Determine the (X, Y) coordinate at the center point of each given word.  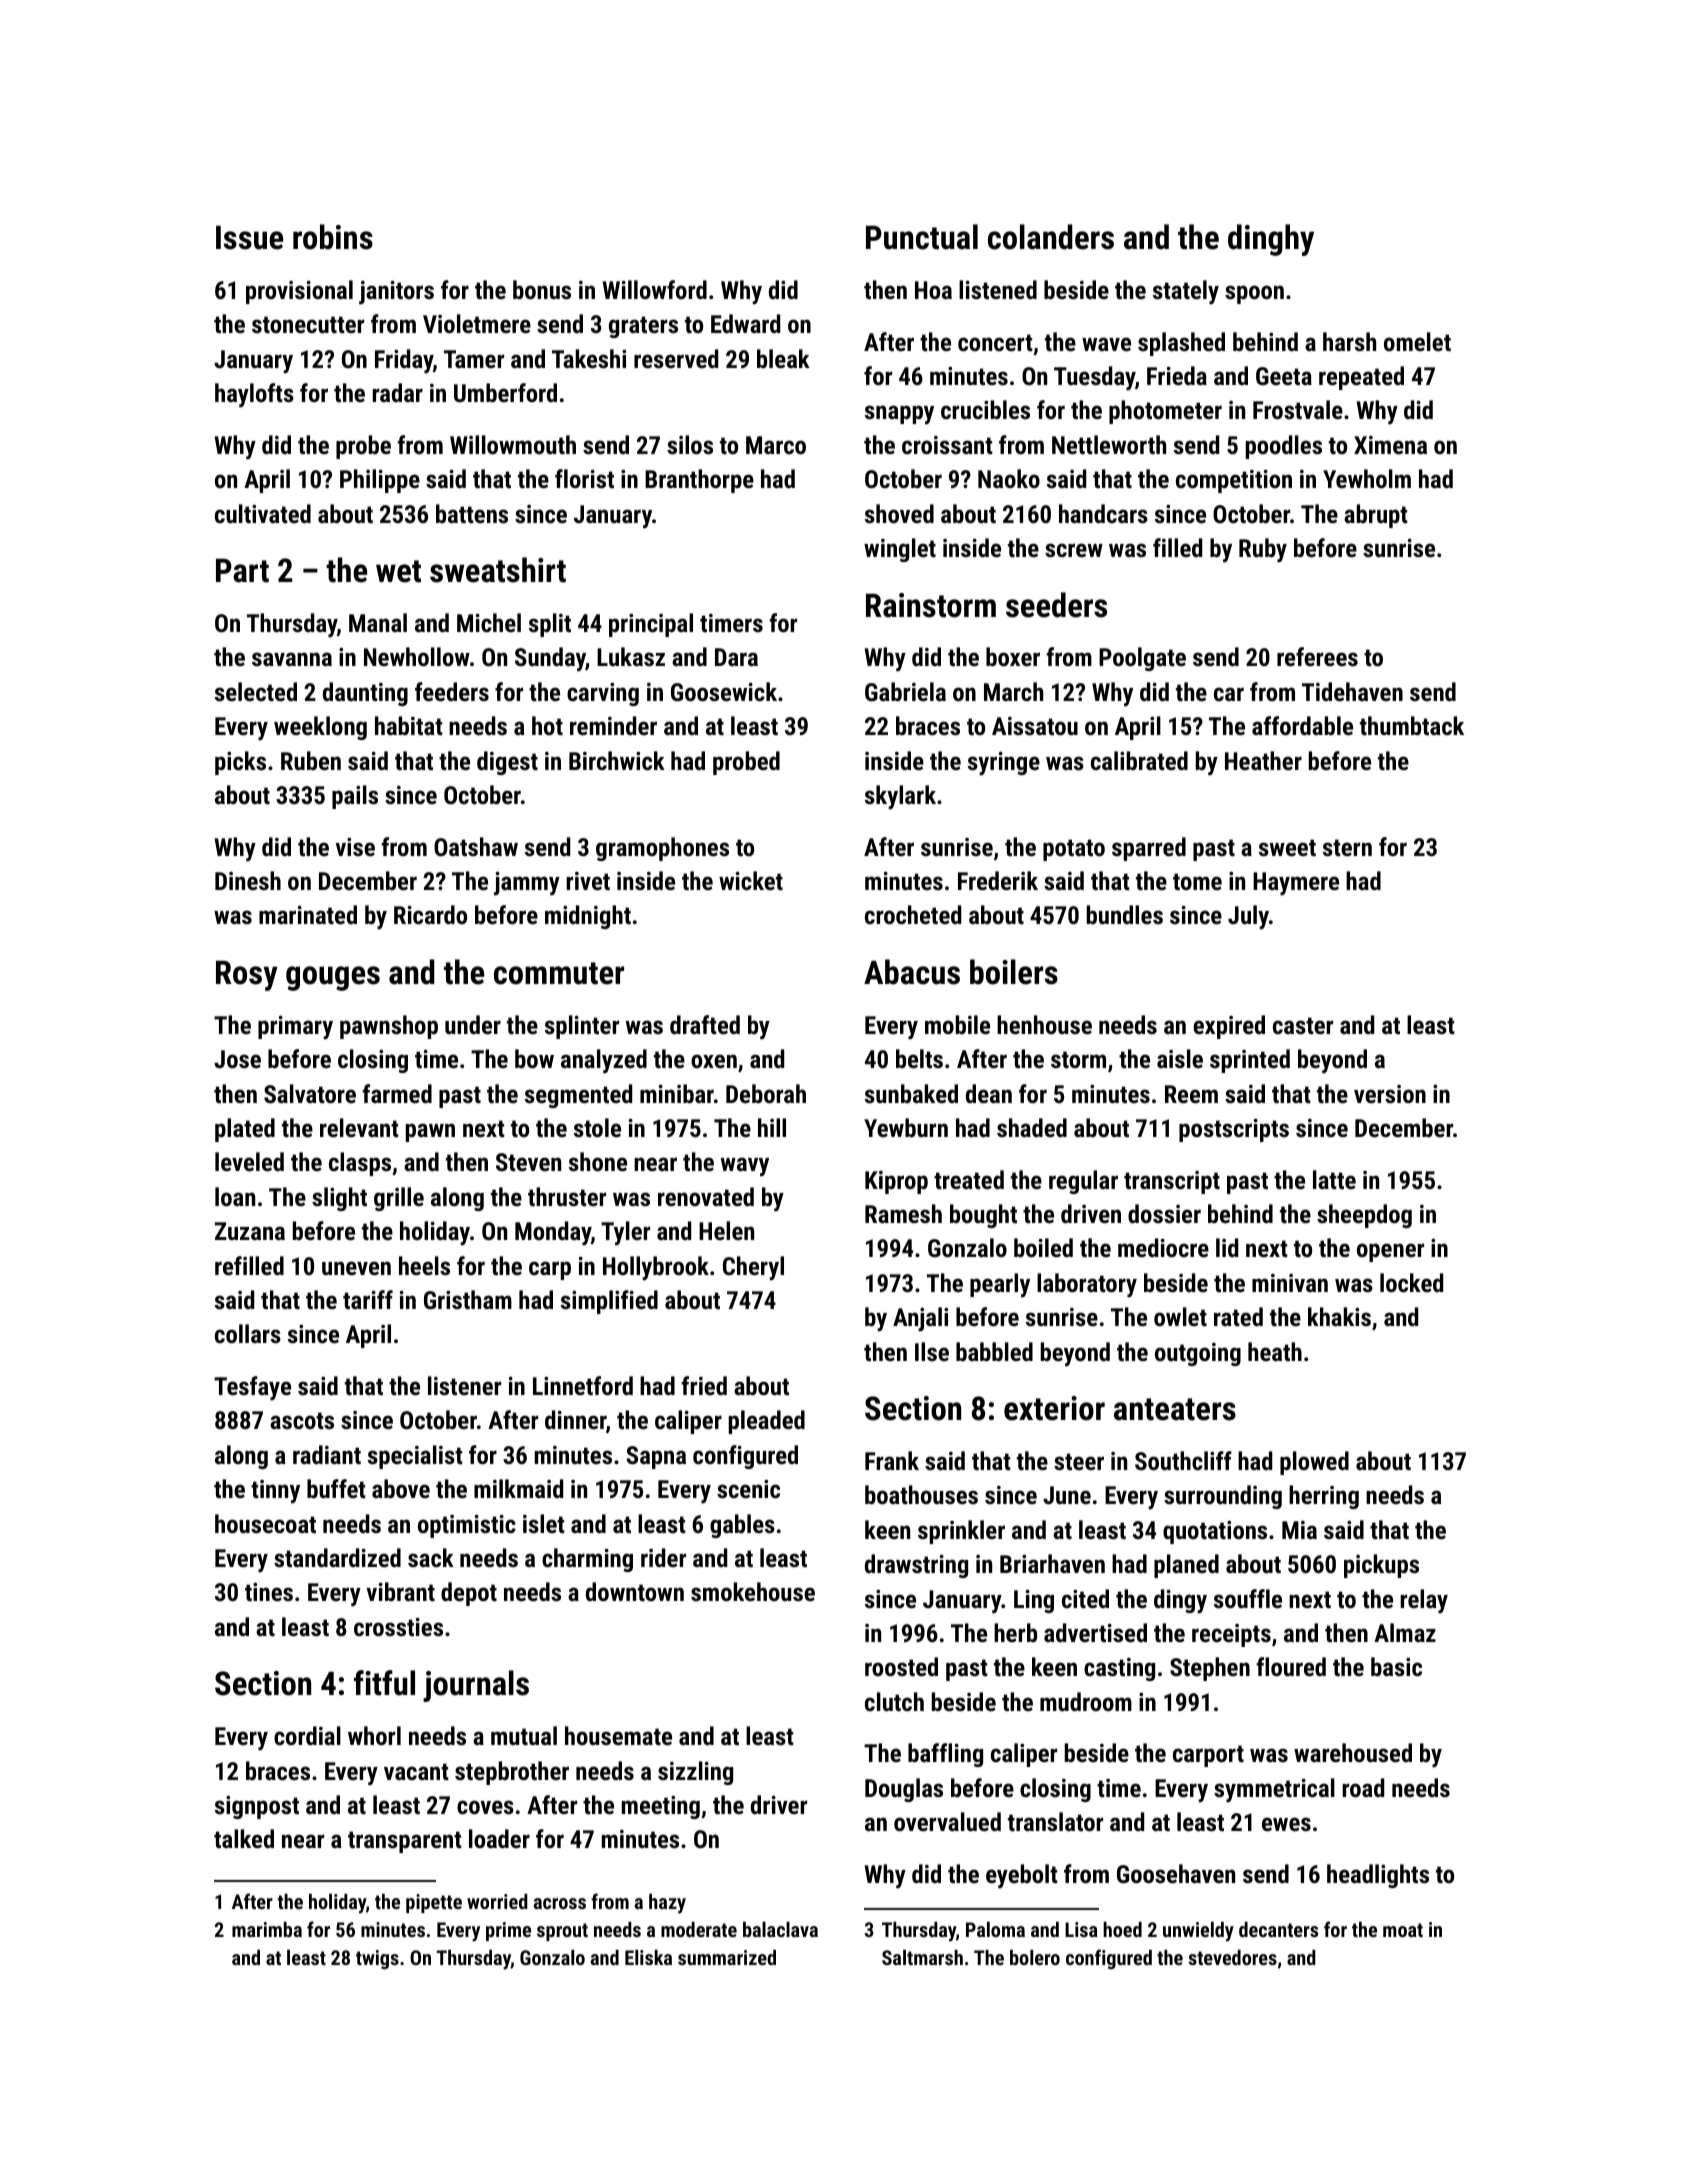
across (560, 1903)
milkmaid (518, 1488)
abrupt (1376, 516)
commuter (559, 973)
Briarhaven (1052, 1563)
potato (1074, 850)
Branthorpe (699, 481)
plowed (1314, 1463)
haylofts (254, 395)
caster (1303, 1025)
